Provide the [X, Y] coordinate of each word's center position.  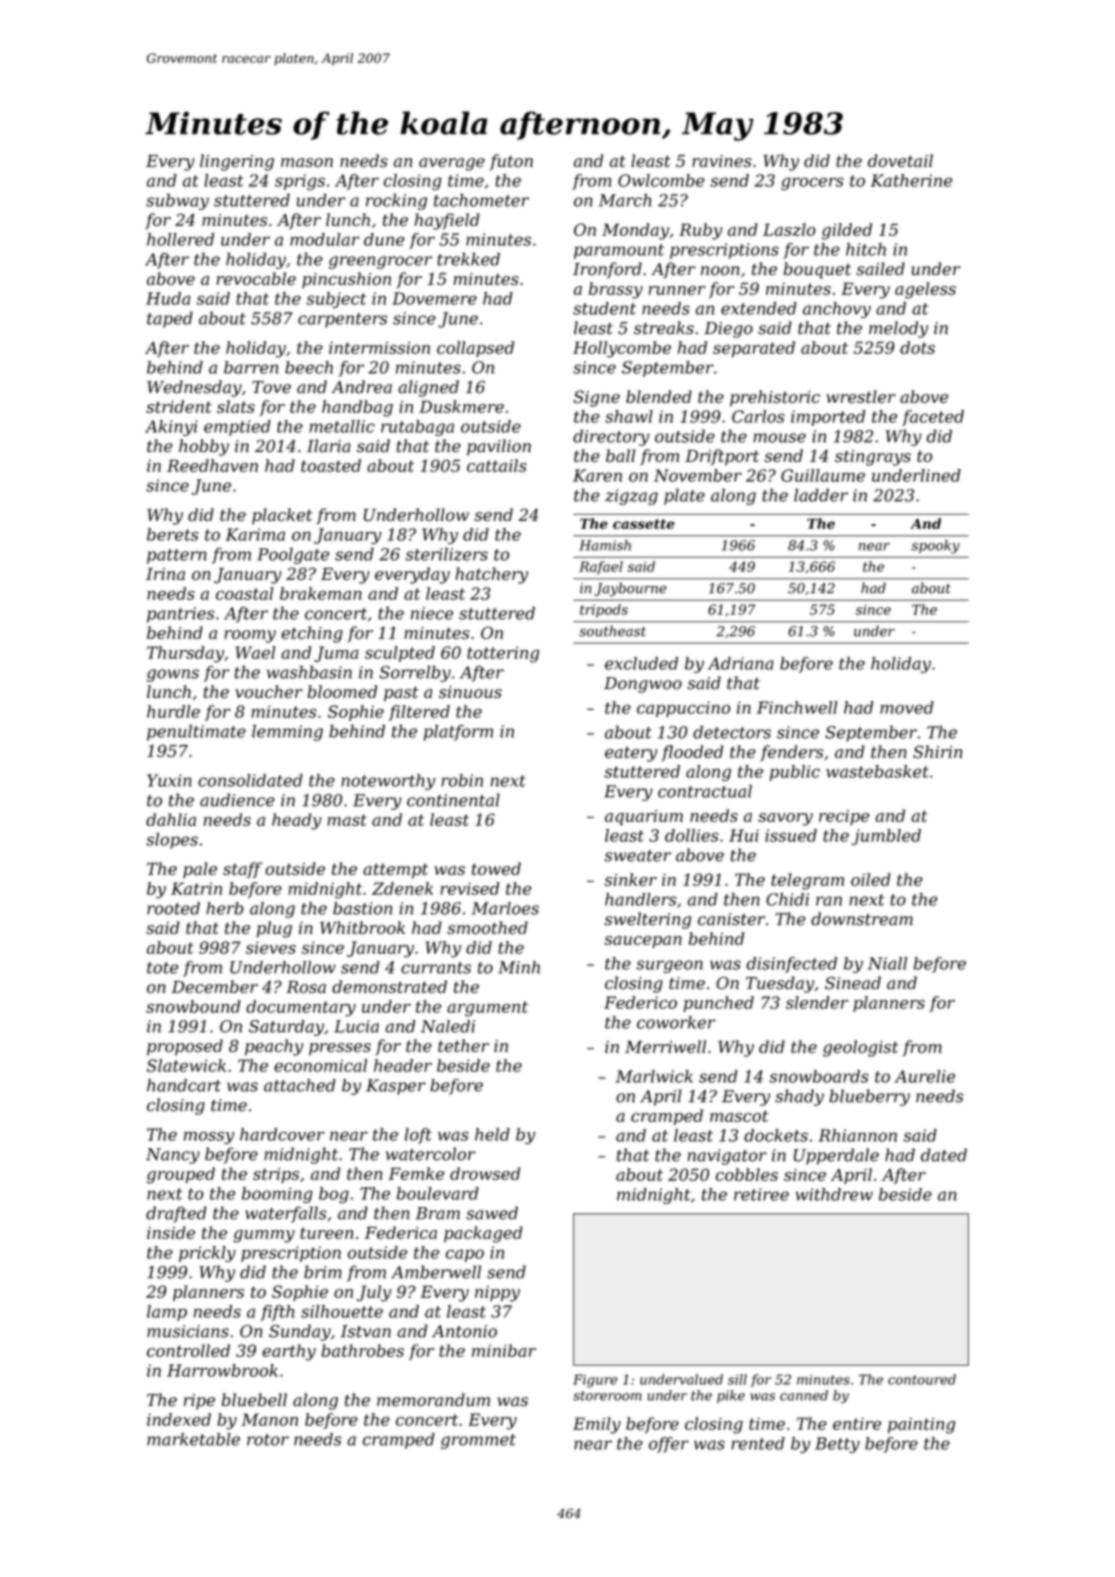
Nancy [173, 1156]
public [795, 773]
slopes [172, 841]
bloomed [342, 691]
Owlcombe [661, 180]
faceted [933, 418]
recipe [844, 817]
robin [462, 780]
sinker [630, 879]
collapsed [475, 349]
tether [463, 1045]
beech [309, 367]
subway [177, 201]
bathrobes [362, 1350]
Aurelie [925, 1076]
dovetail [900, 160]
